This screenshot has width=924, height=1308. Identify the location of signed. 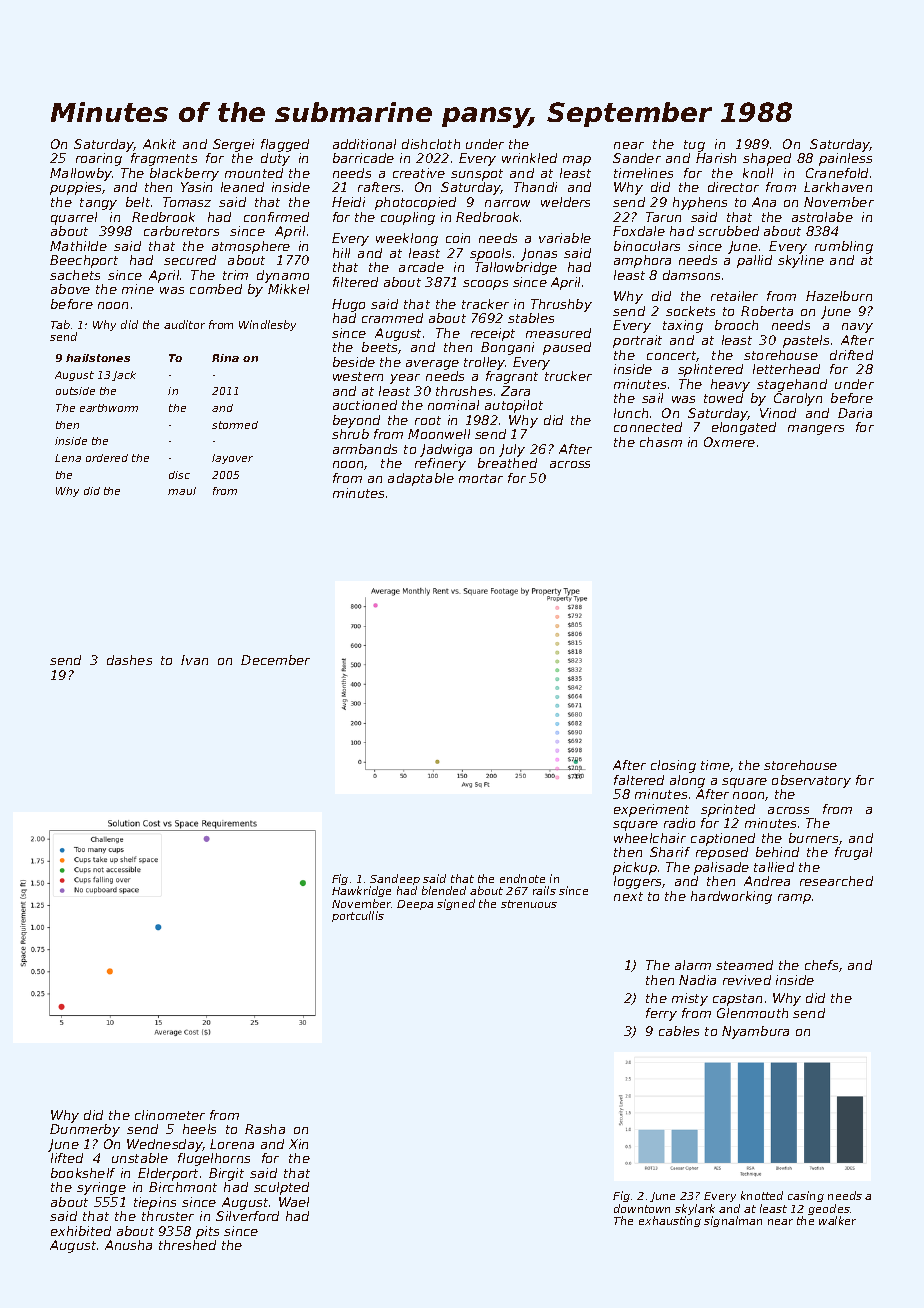
(456, 904).
